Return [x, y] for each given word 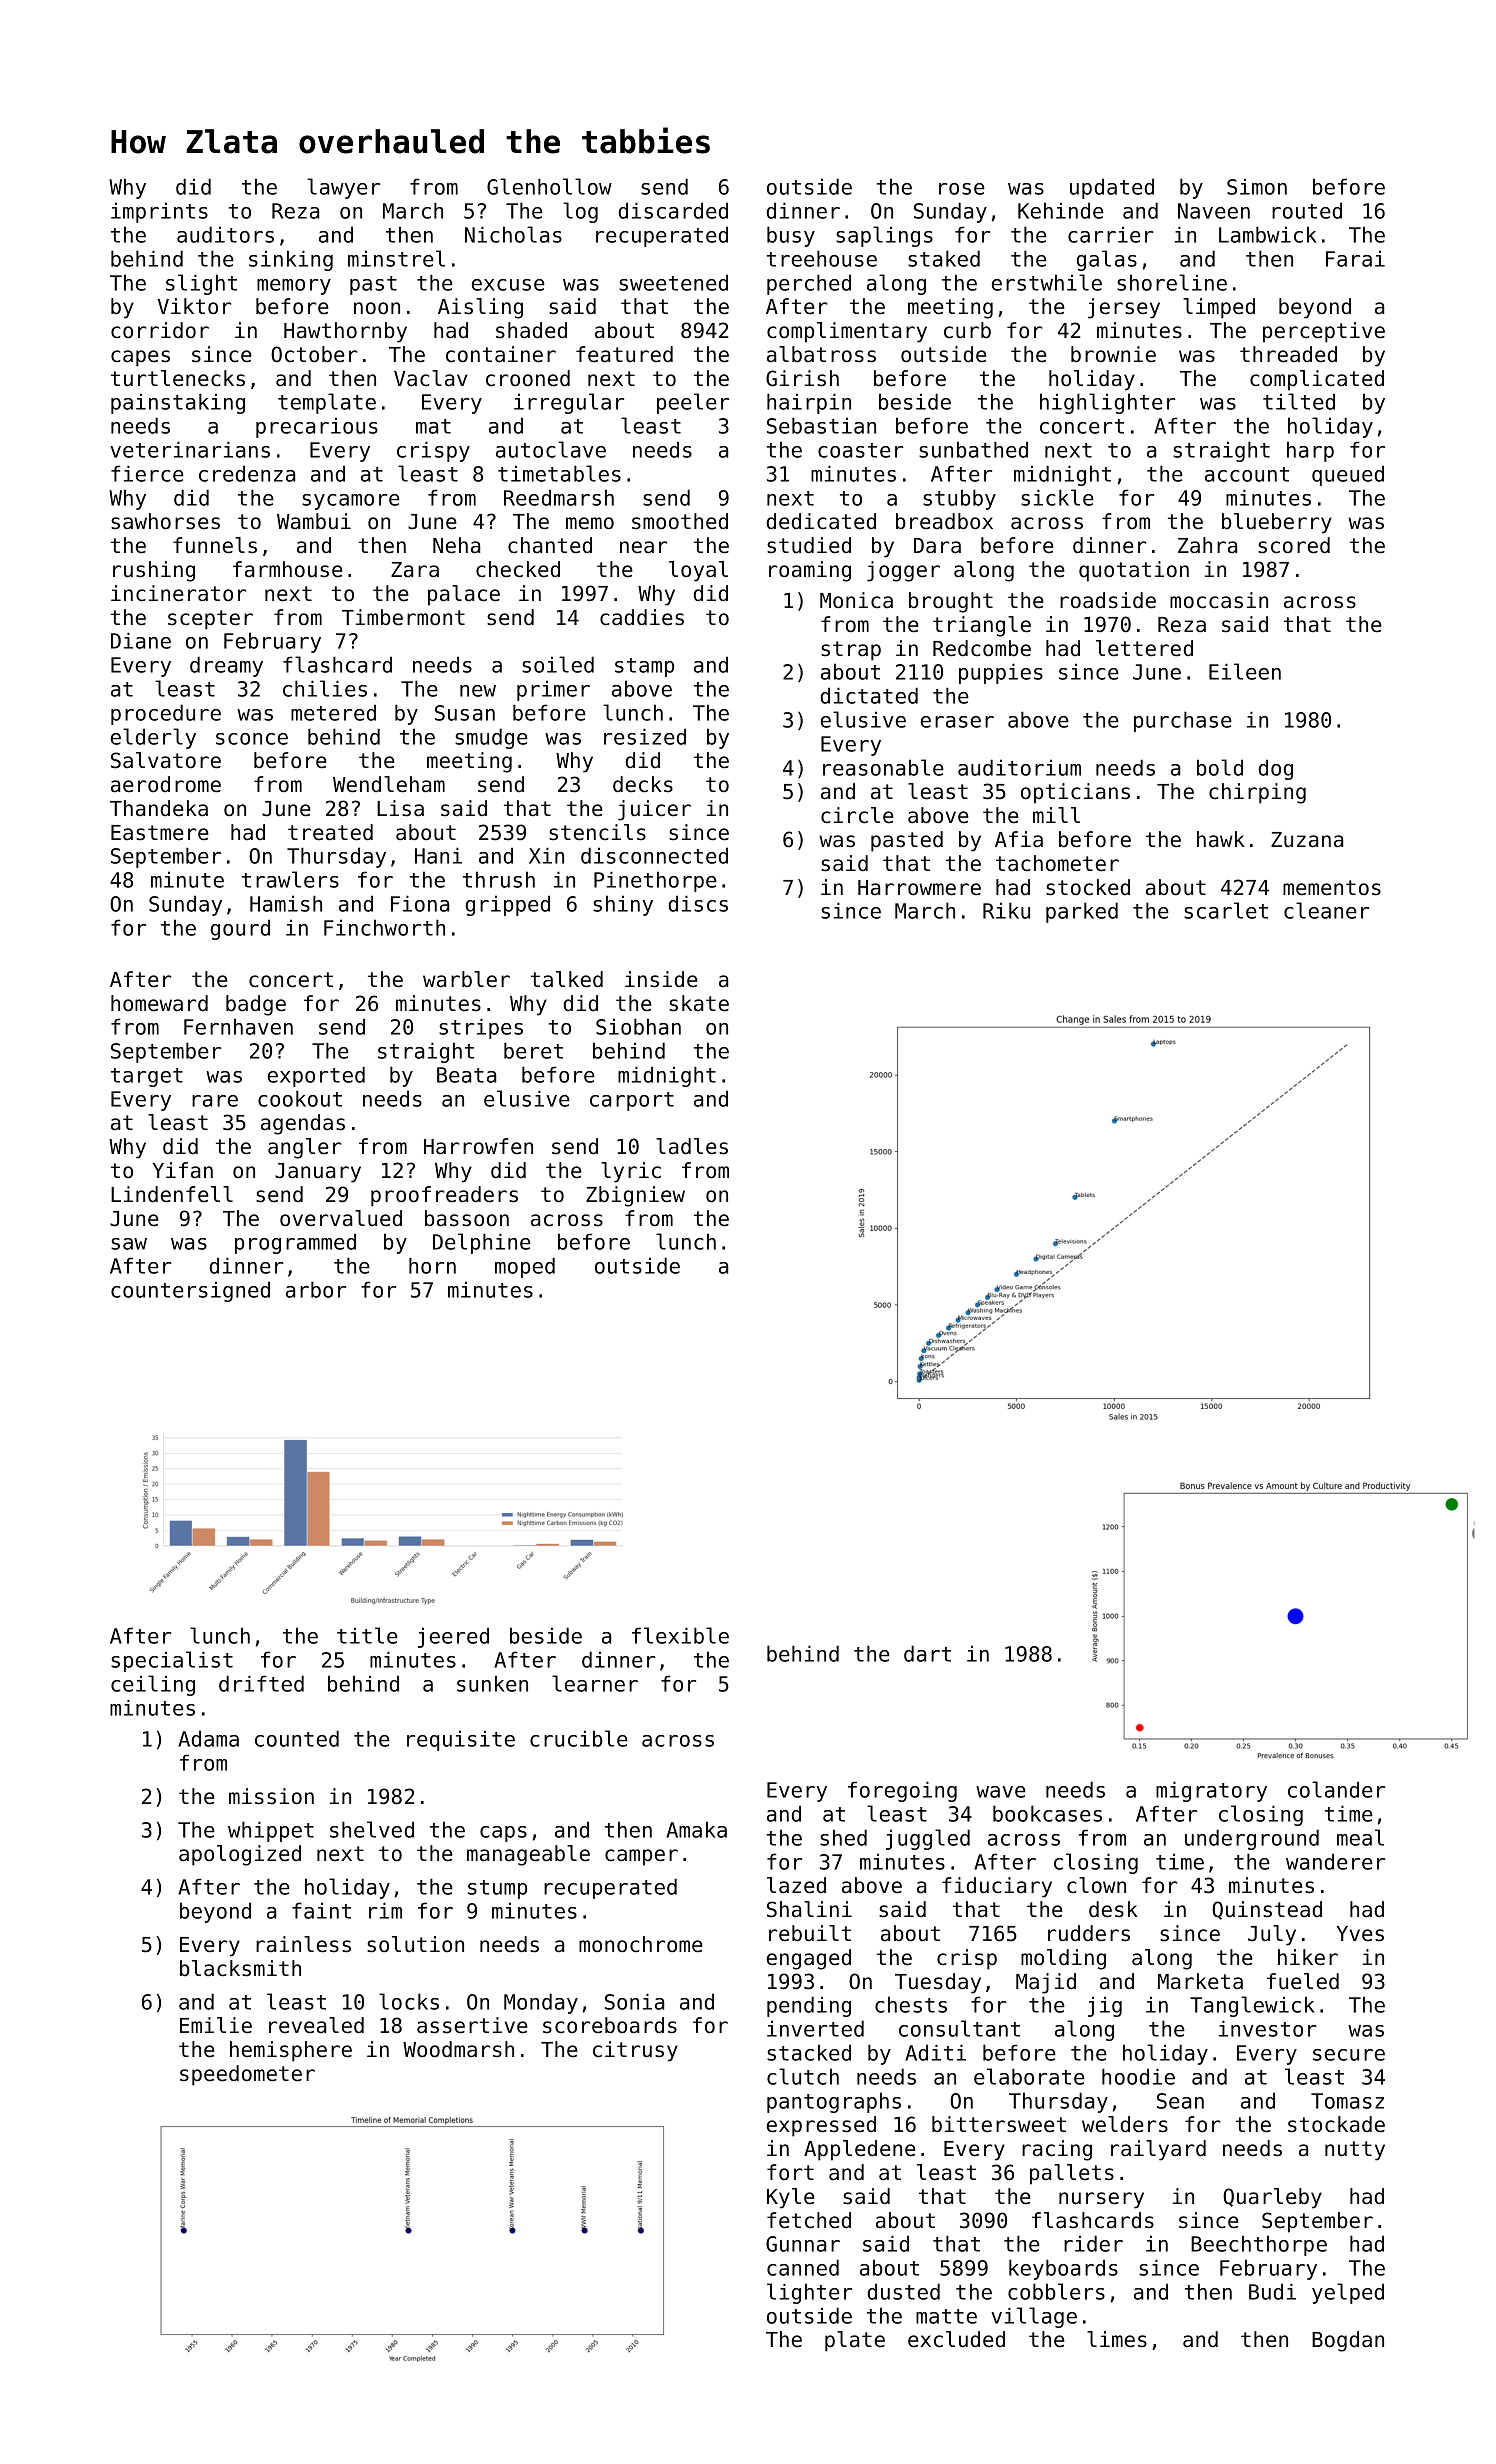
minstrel [396, 258]
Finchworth [384, 927]
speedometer [247, 2075]
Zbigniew [635, 1196]
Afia [1019, 839]
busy [791, 236]
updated [1112, 188]
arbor [316, 1289]
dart [927, 1653]
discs [698, 903]
